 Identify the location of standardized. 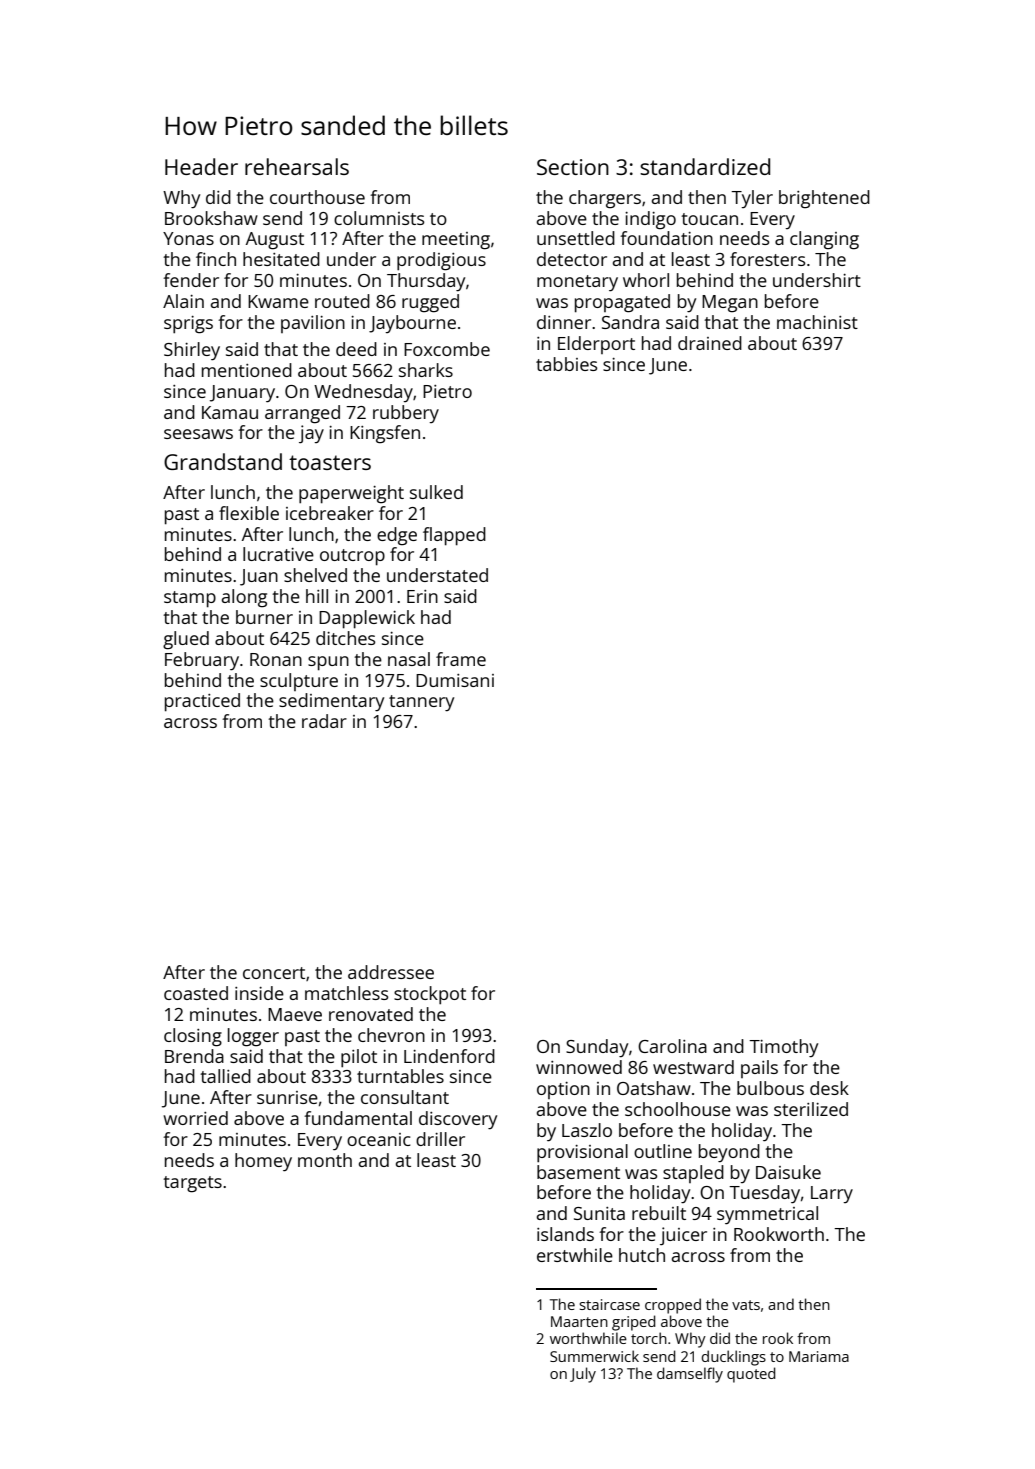
(705, 166).
